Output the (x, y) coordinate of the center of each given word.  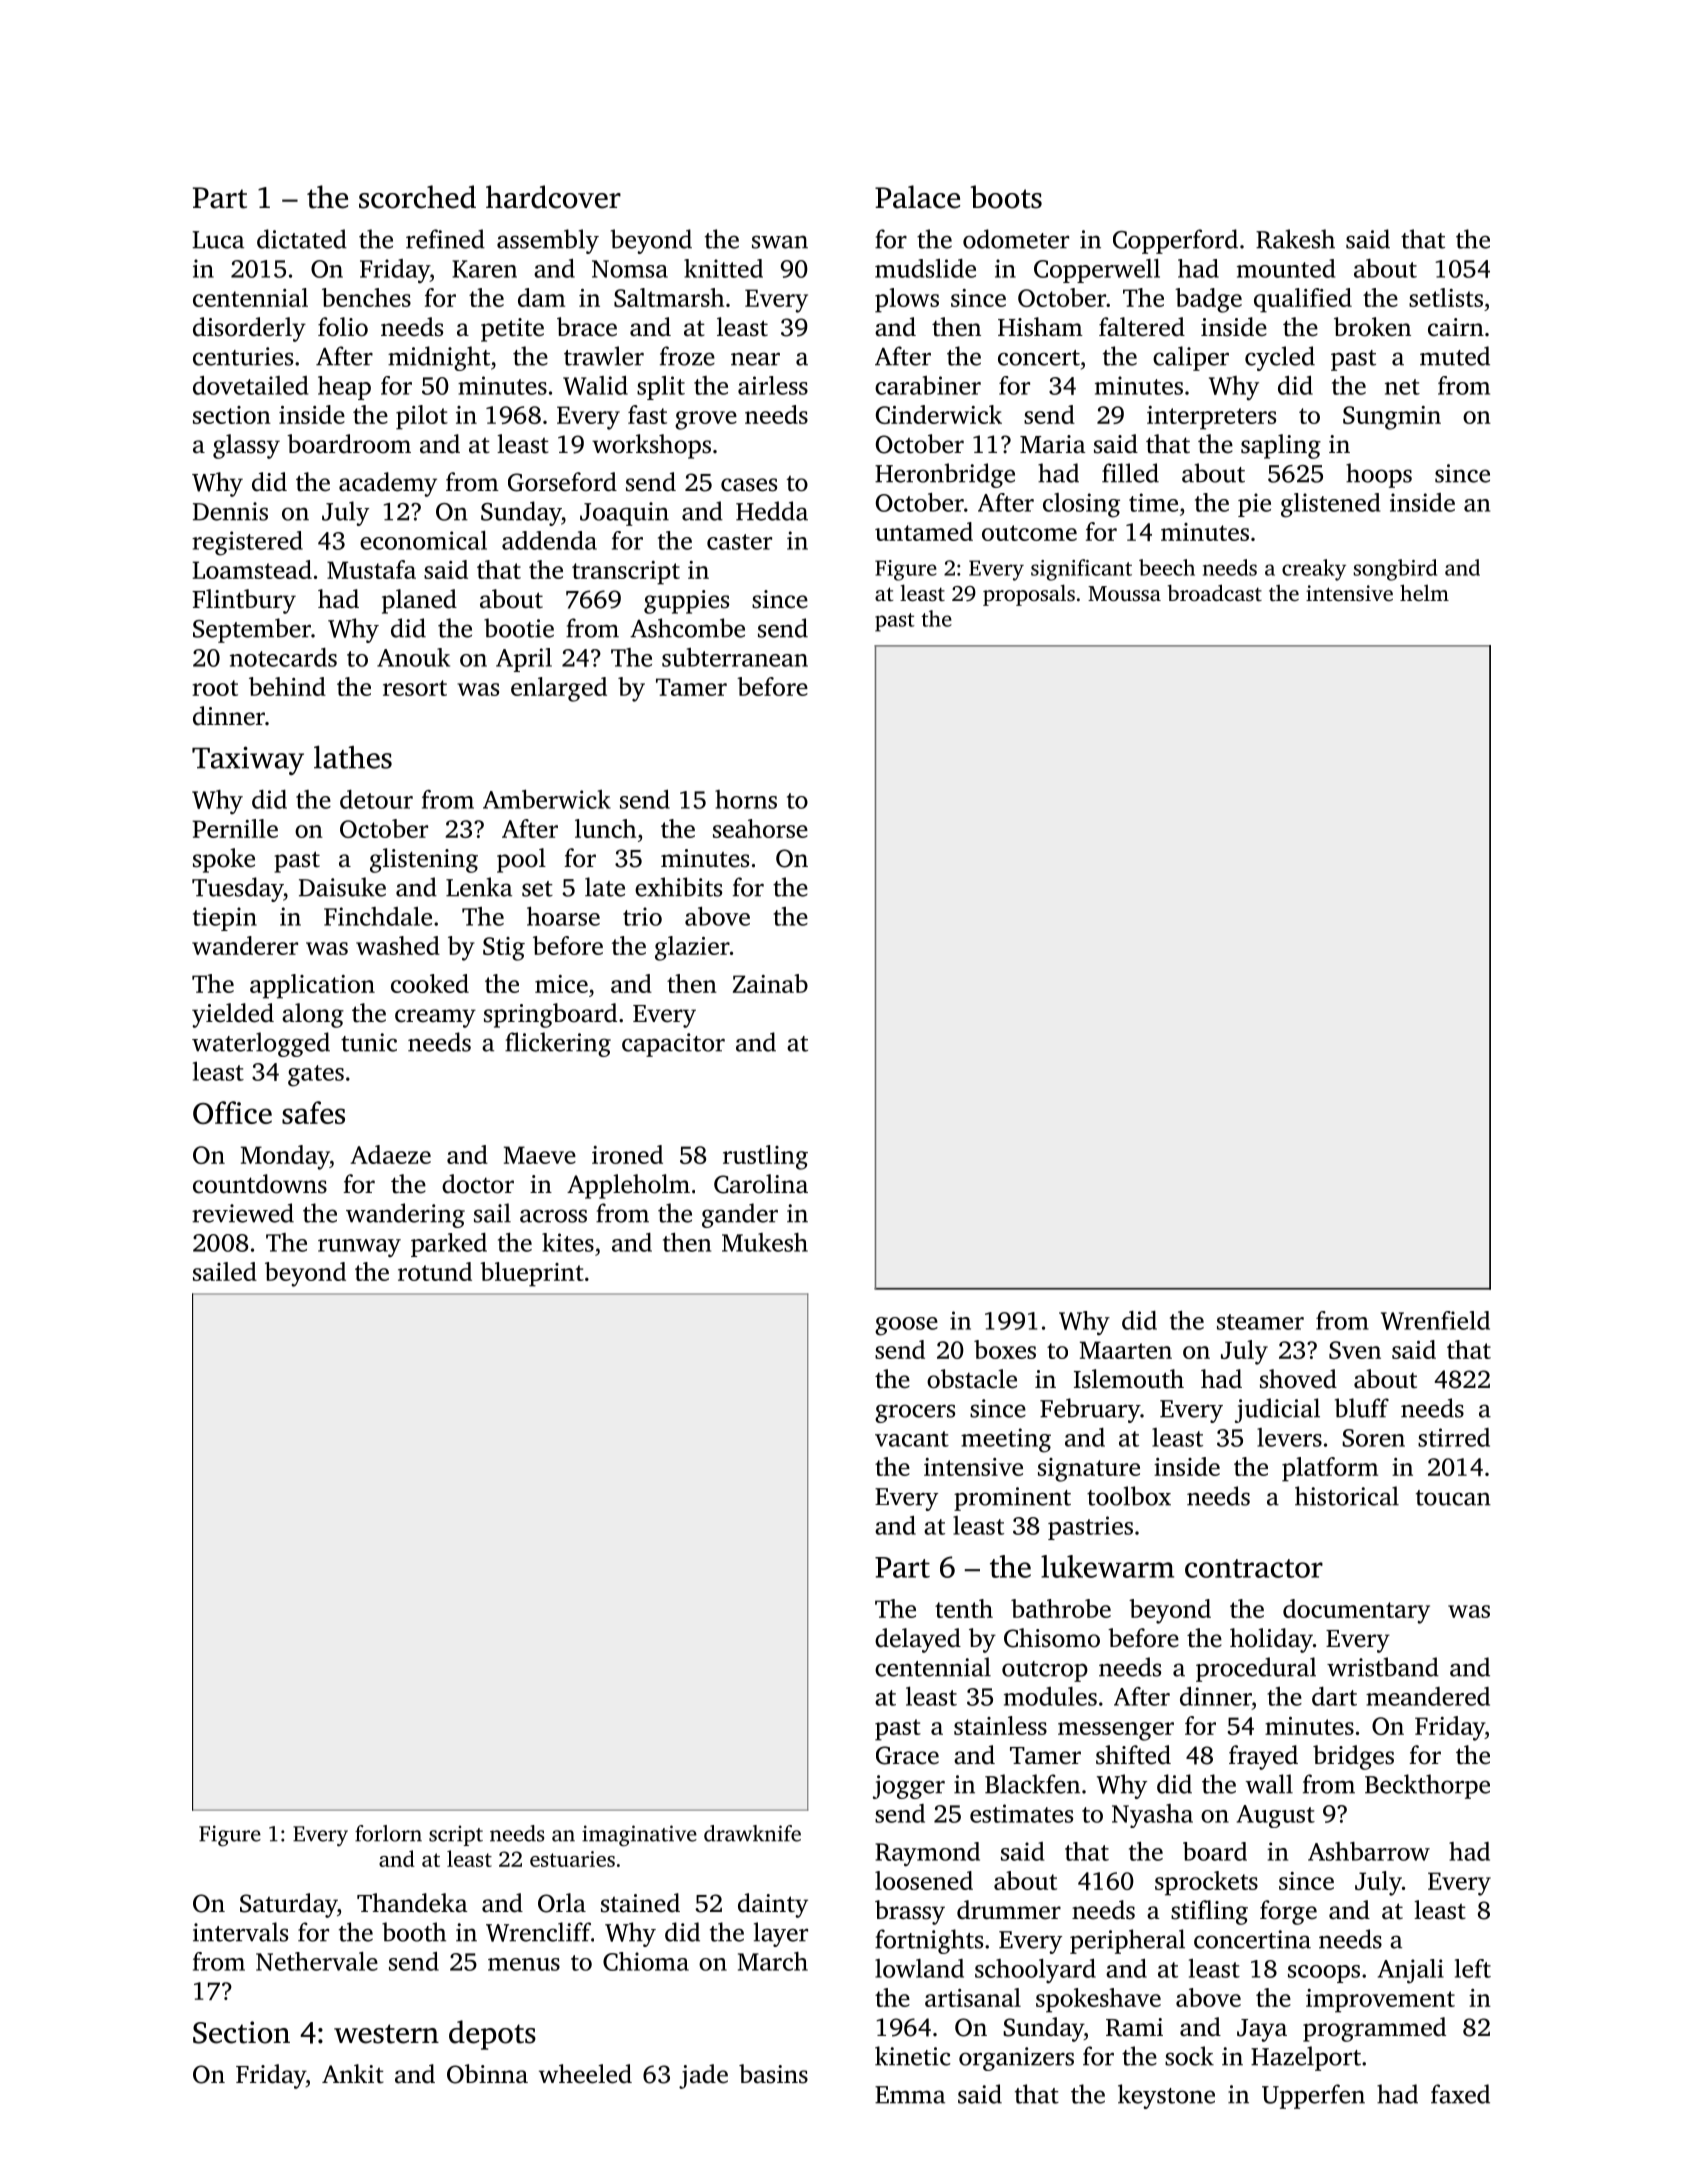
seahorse (760, 828)
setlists (1446, 297)
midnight (439, 358)
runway (359, 1248)
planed (419, 601)
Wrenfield (1435, 1320)
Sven (1355, 1350)
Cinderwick (939, 414)
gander (740, 1215)
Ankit (353, 2074)
